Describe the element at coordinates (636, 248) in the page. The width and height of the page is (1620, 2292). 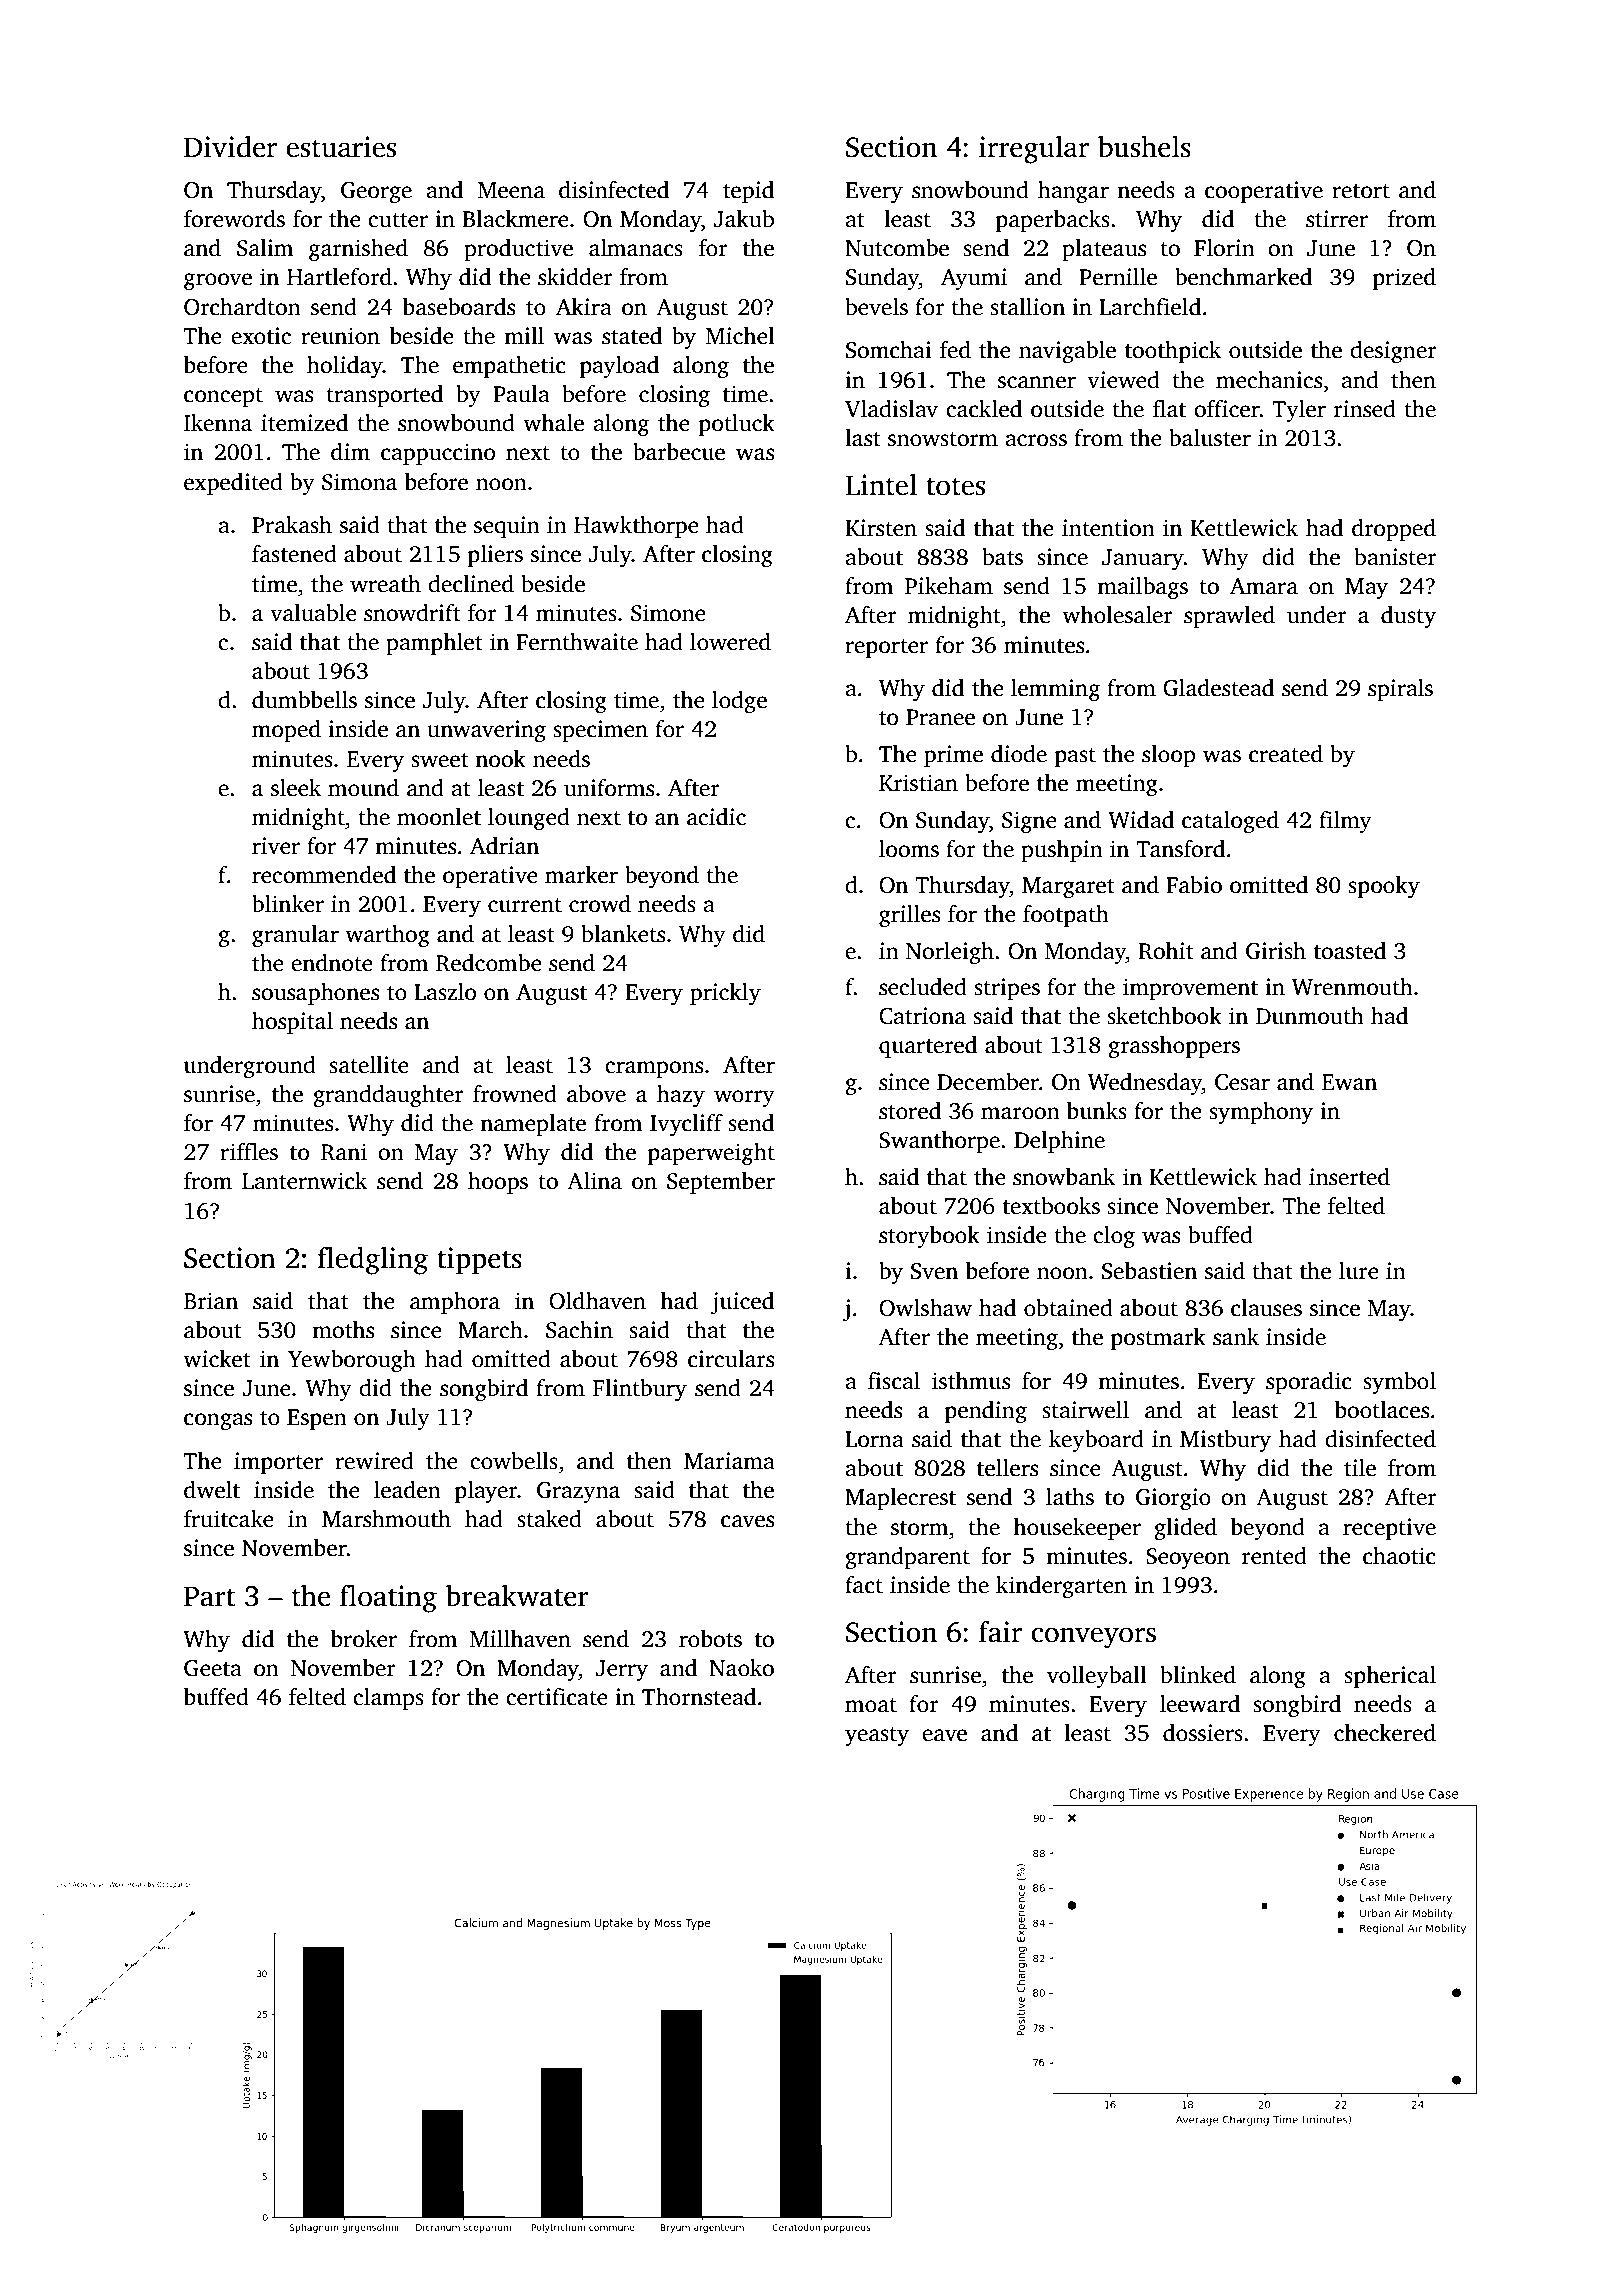
I see `almanacs` at that location.
